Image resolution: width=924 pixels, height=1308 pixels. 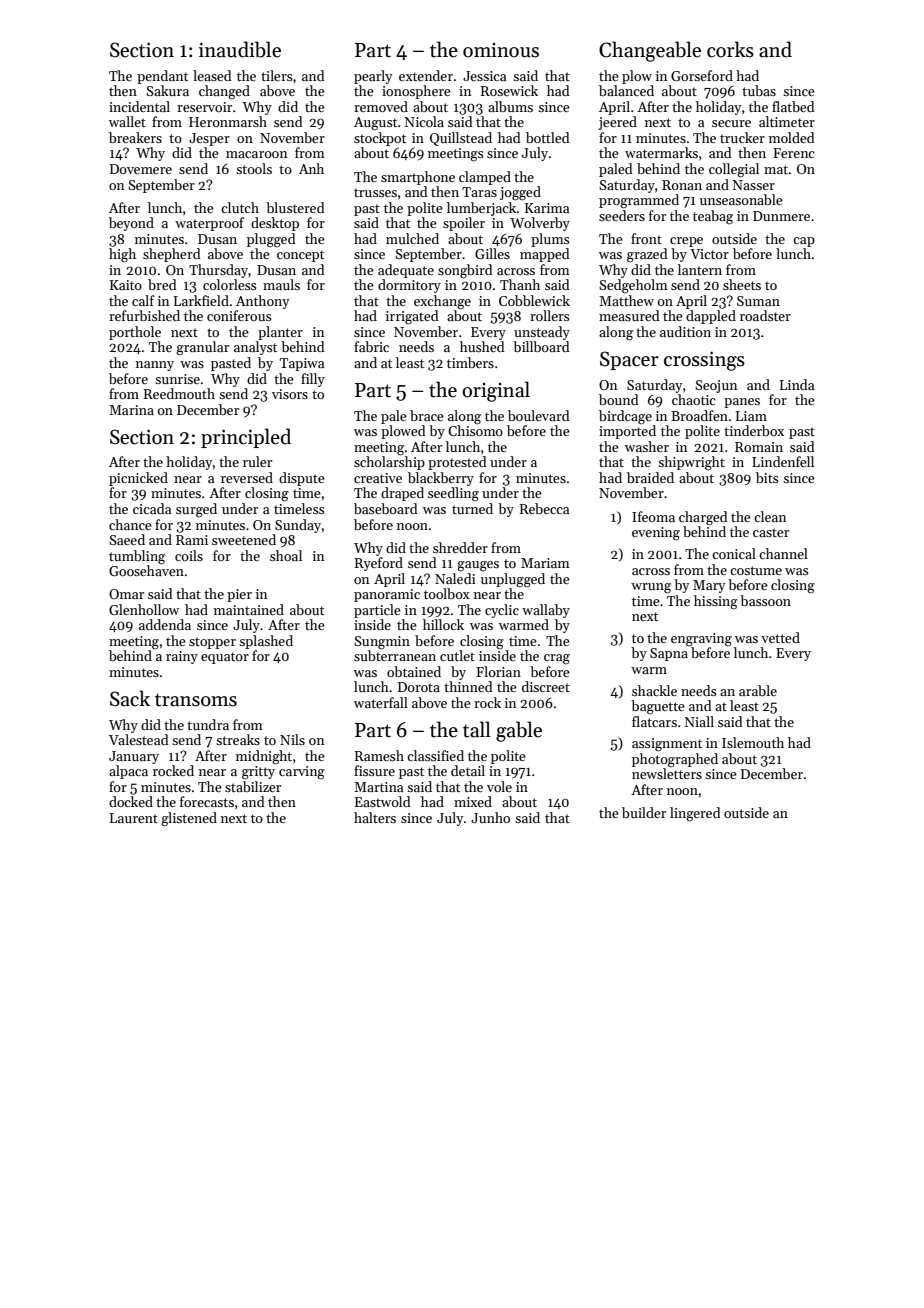 What do you see at coordinates (490, 817) in the image?
I see `Junho` at bounding box center [490, 817].
